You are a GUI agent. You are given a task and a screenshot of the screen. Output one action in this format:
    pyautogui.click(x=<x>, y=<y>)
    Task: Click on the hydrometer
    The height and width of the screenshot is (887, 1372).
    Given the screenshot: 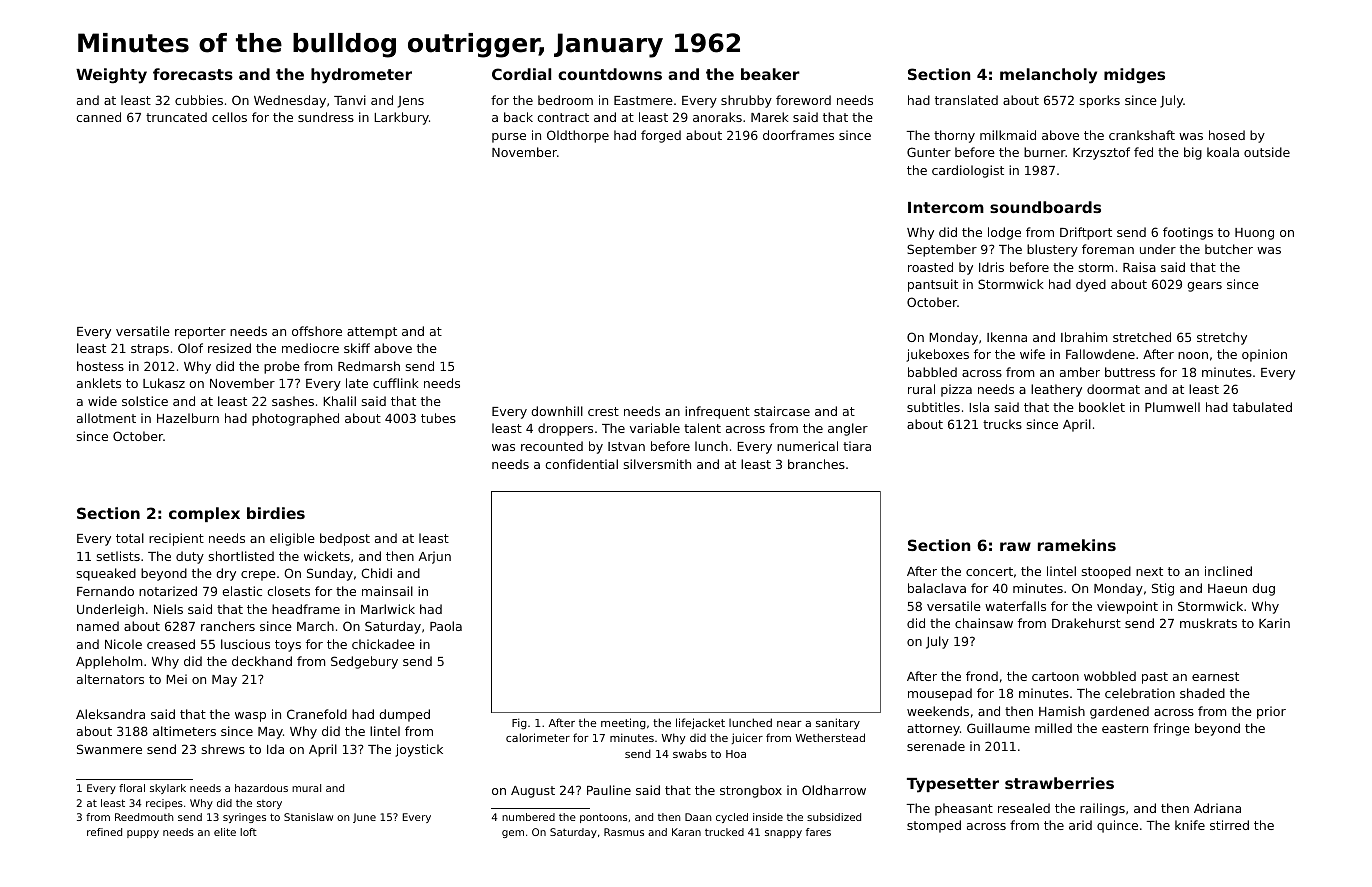 What is the action you would take?
    pyautogui.click(x=361, y=76)
